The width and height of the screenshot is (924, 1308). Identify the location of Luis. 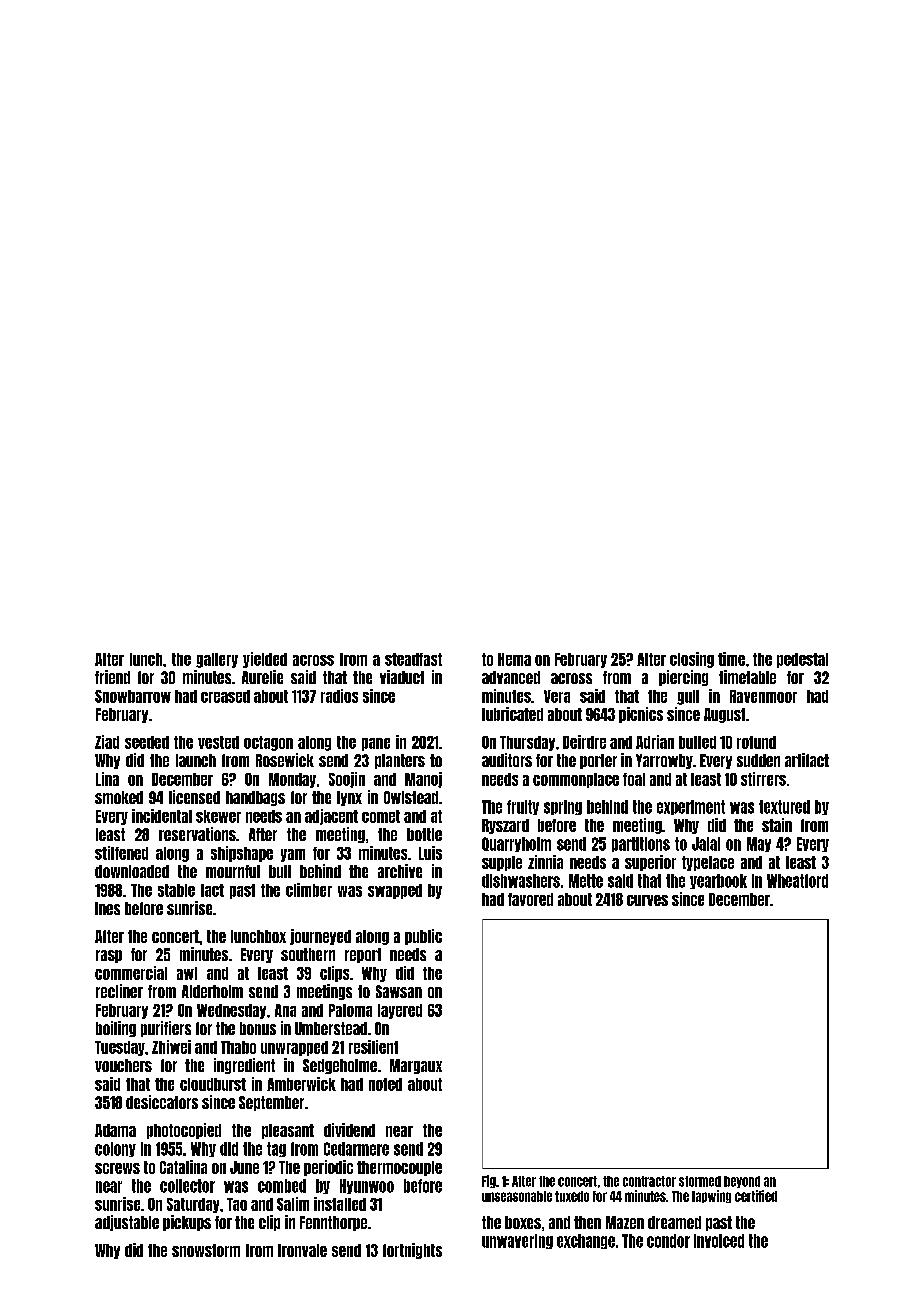
(430, 853).
